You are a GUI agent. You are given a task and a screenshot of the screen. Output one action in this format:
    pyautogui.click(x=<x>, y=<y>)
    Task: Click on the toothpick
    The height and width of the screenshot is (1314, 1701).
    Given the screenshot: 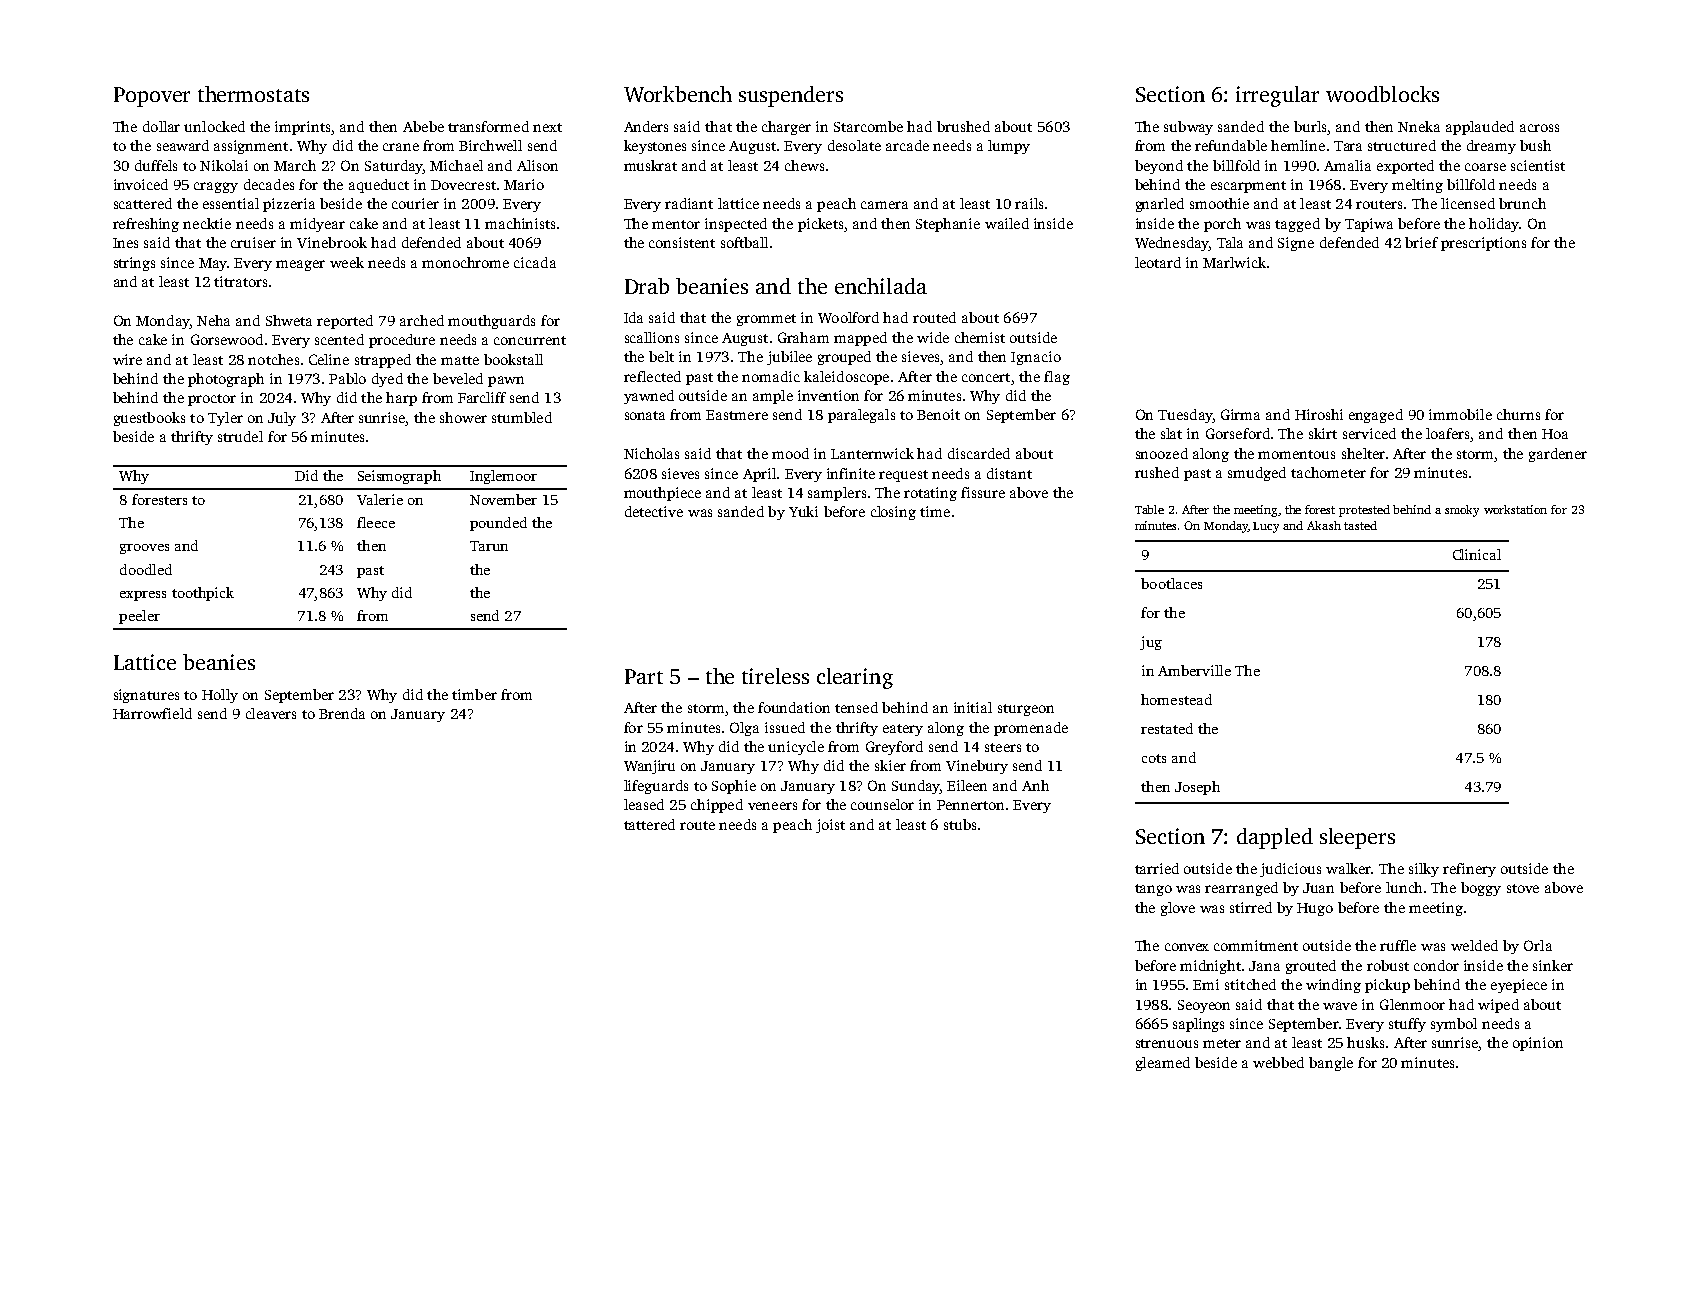 What is the action you would take?
    pyautogui.click(x=203, y=594)
